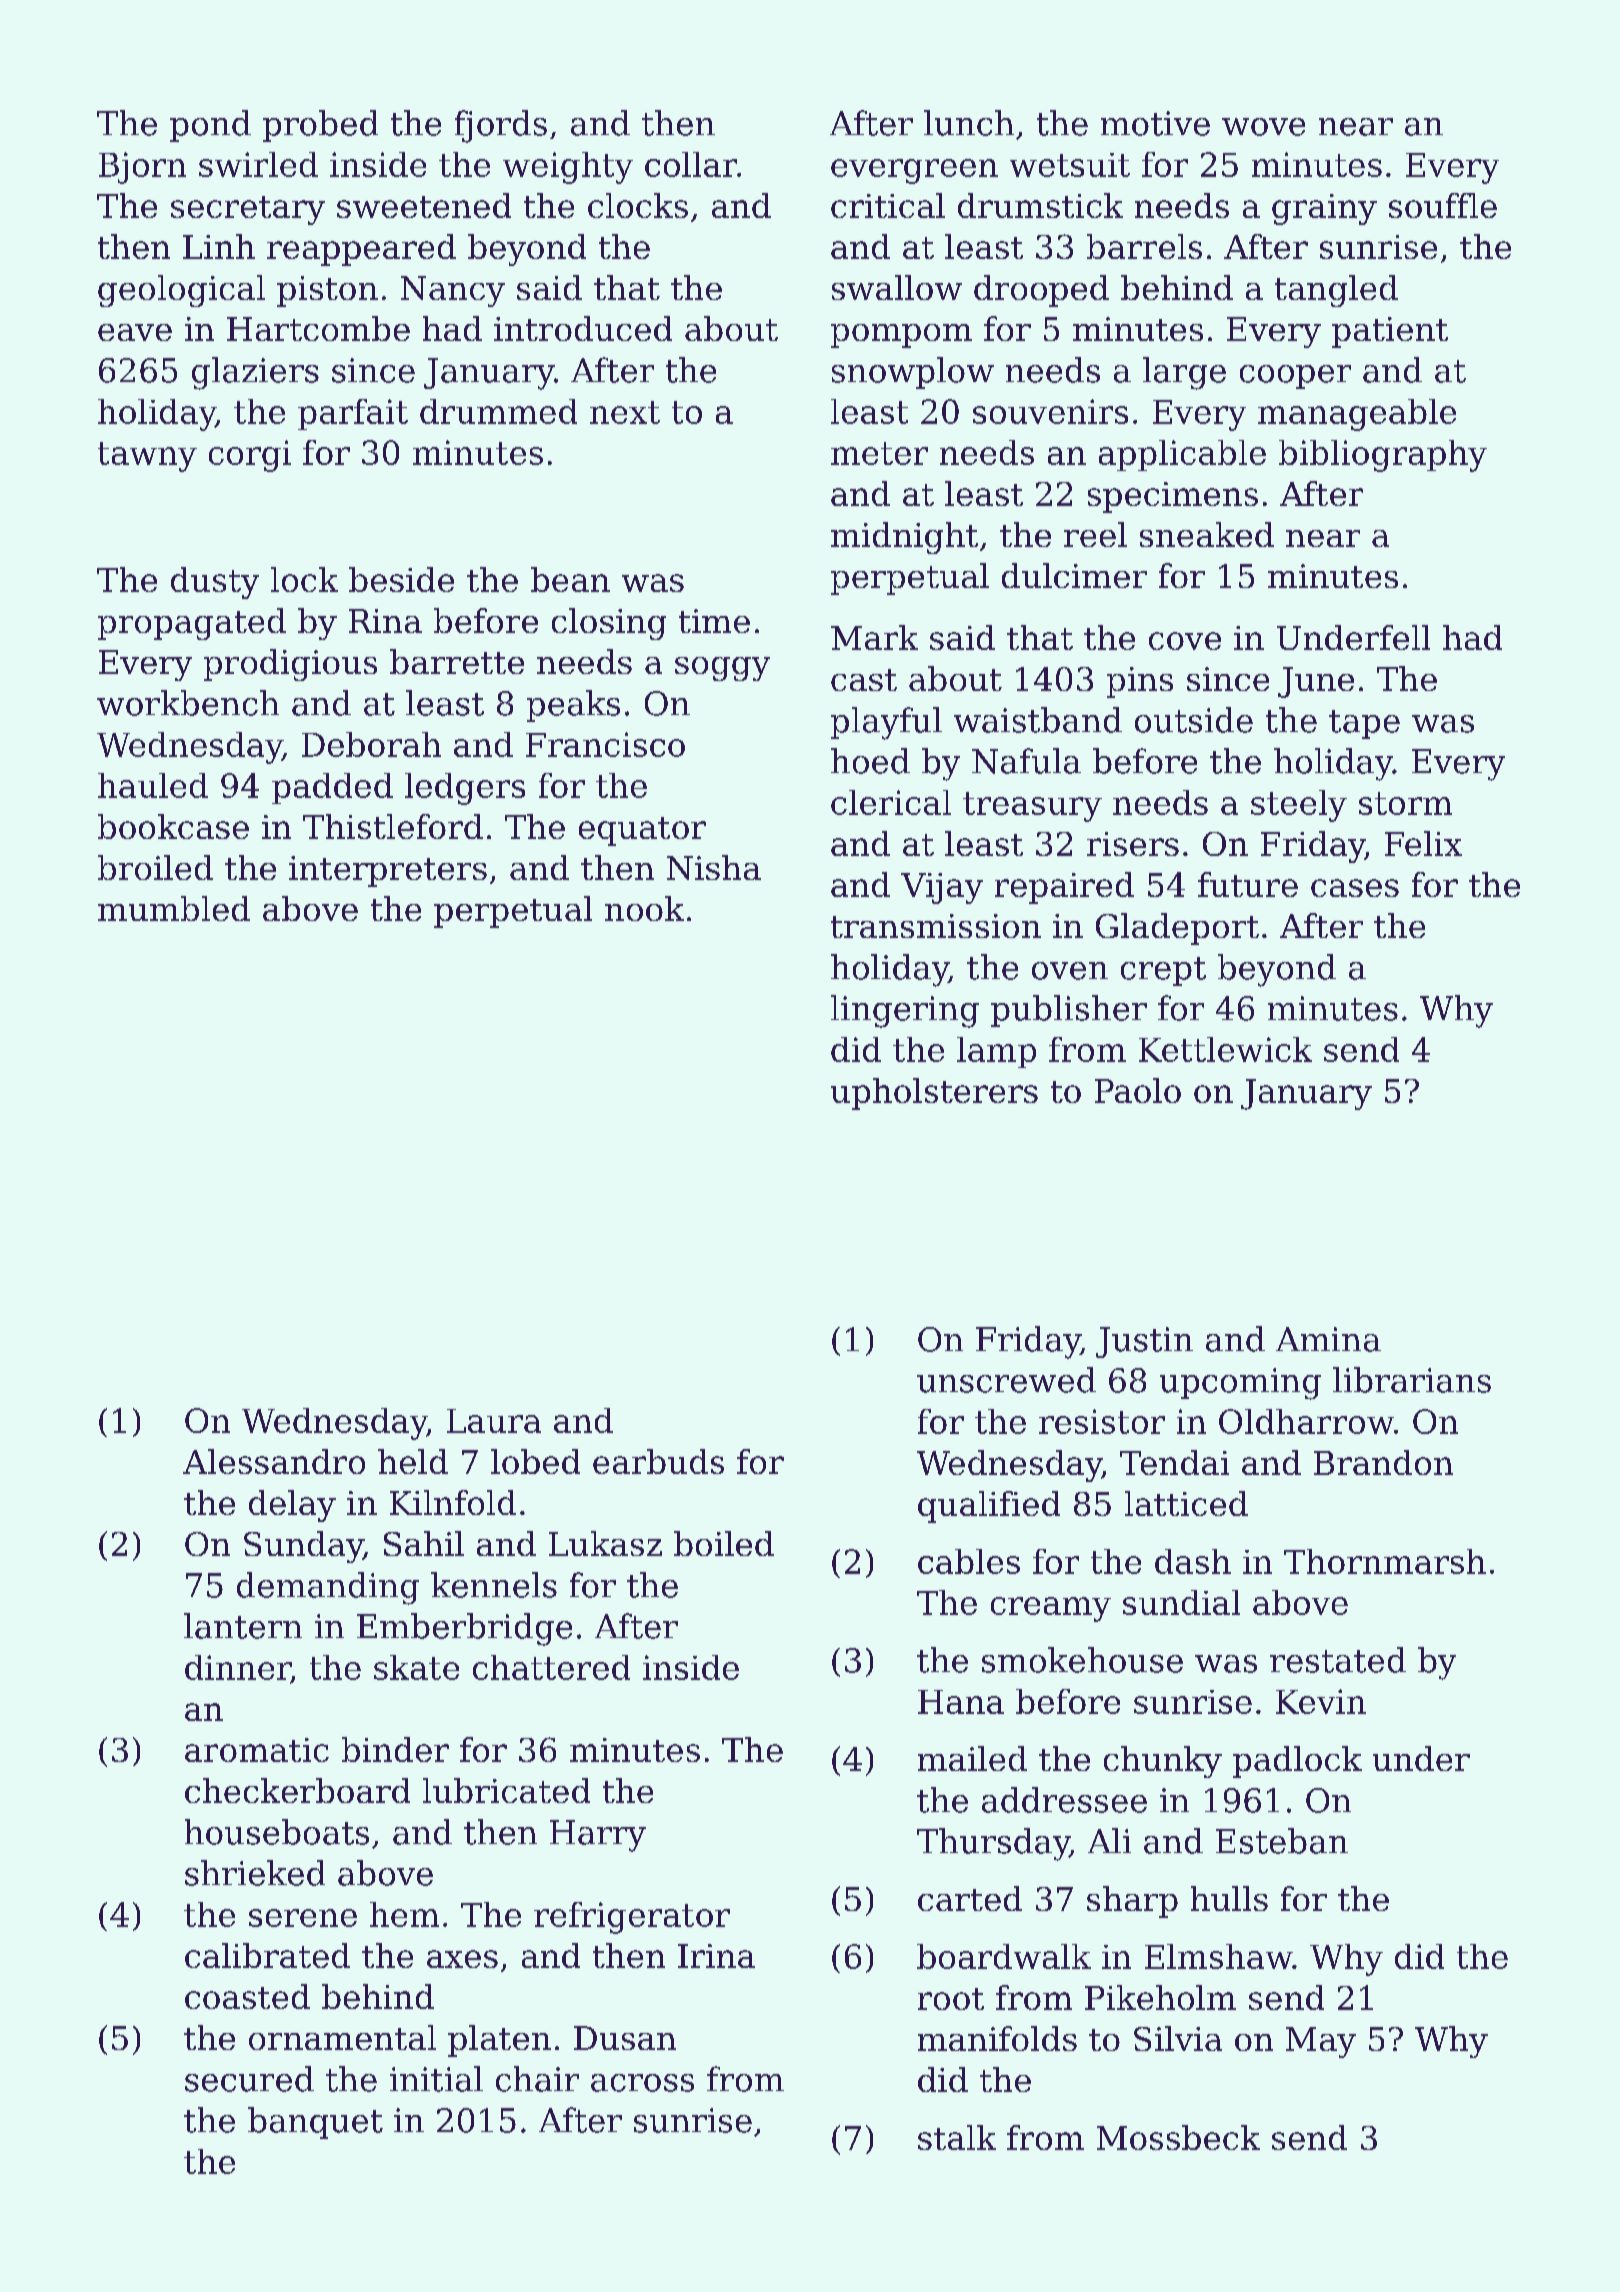 The height and width of the document is (2292, 1620). What do you see at coordinates (1299, 806) in the document?
I see `steely` at bounding box center [1299, 806].
